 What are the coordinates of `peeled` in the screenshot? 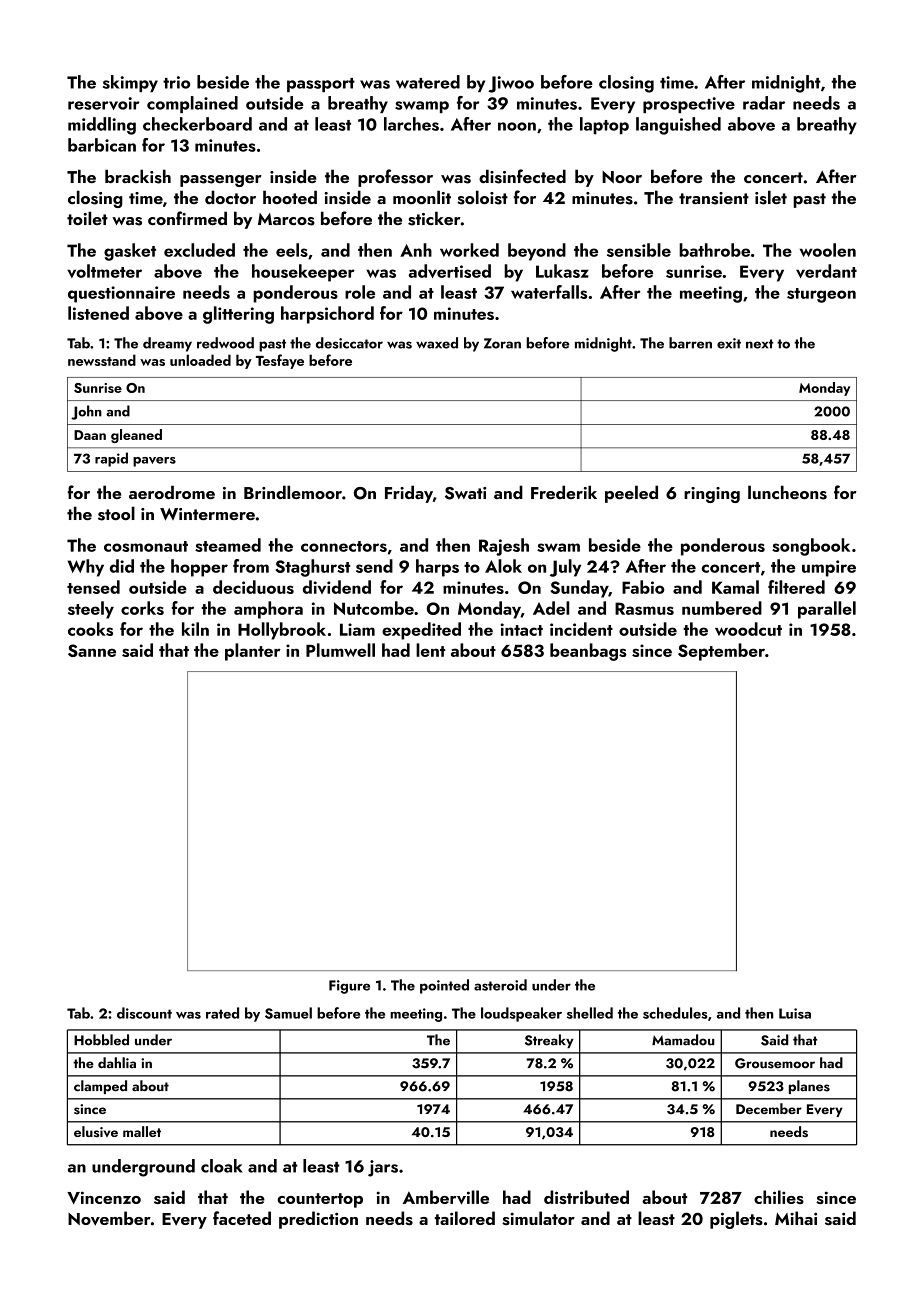 It's located at (631, 494).
